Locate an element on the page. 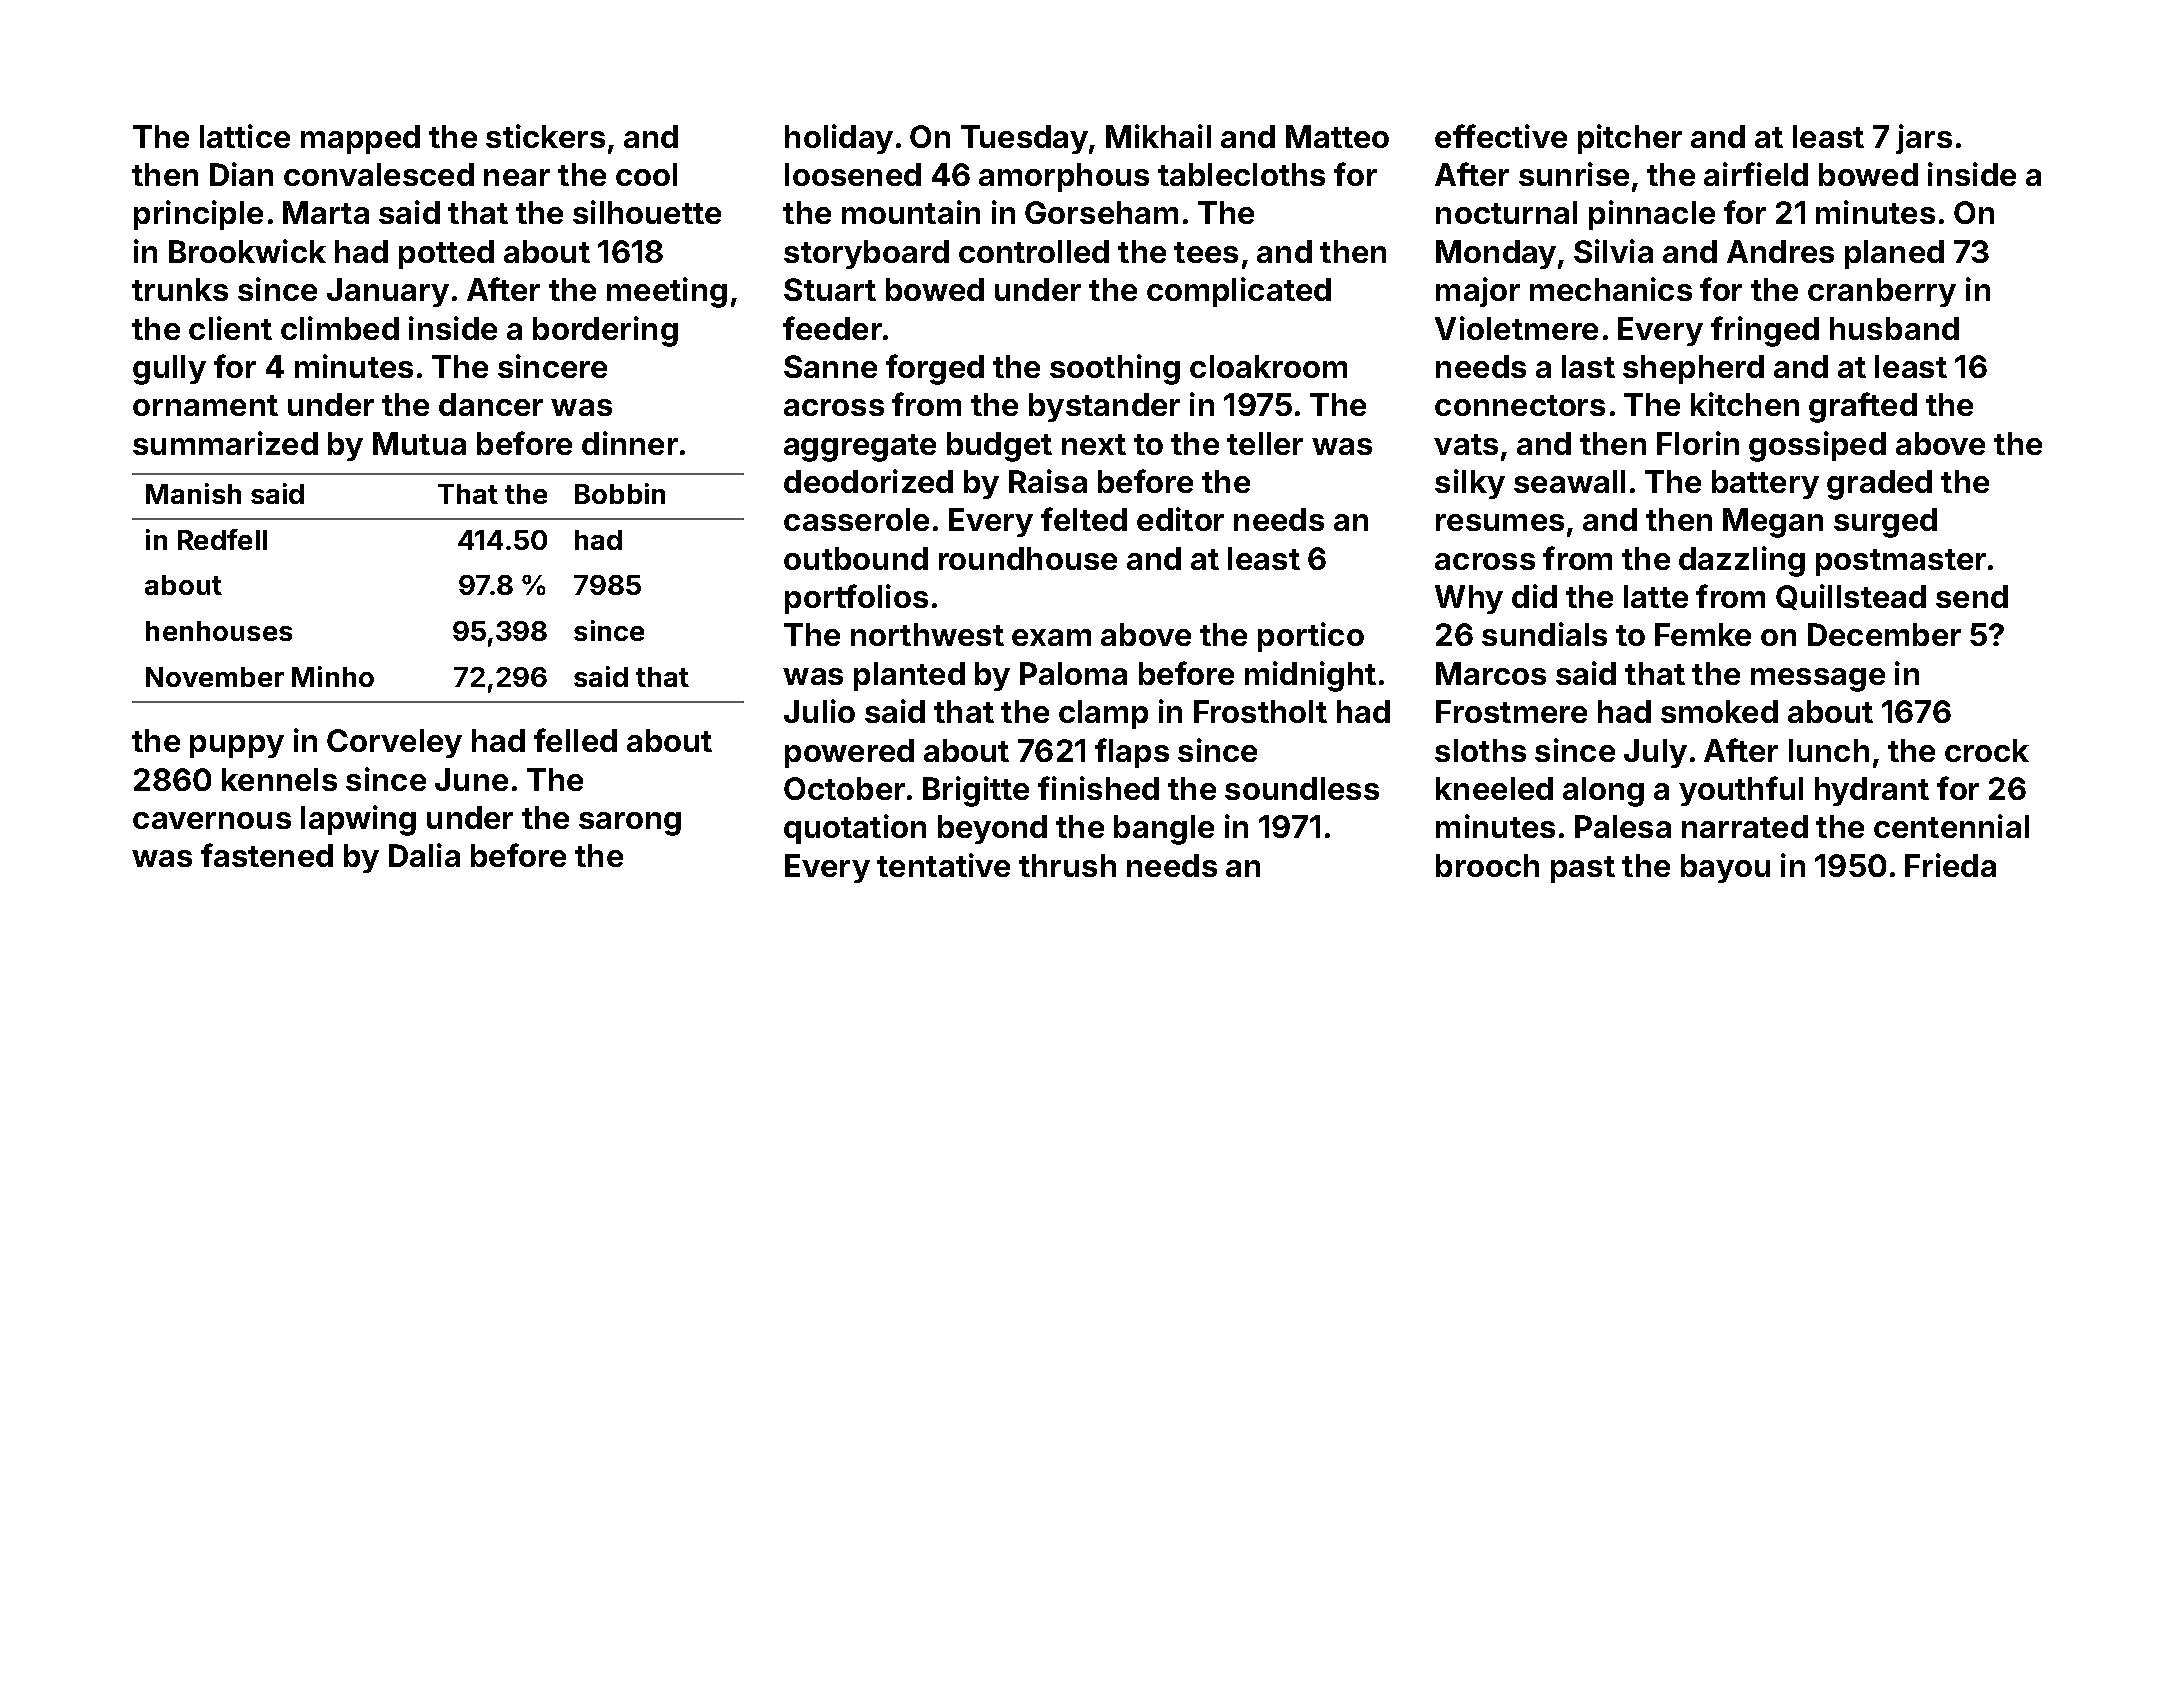 Image resolution: width=2178 pixels, height=1683 pixels. lattice is located at coordinates (245, 136).
